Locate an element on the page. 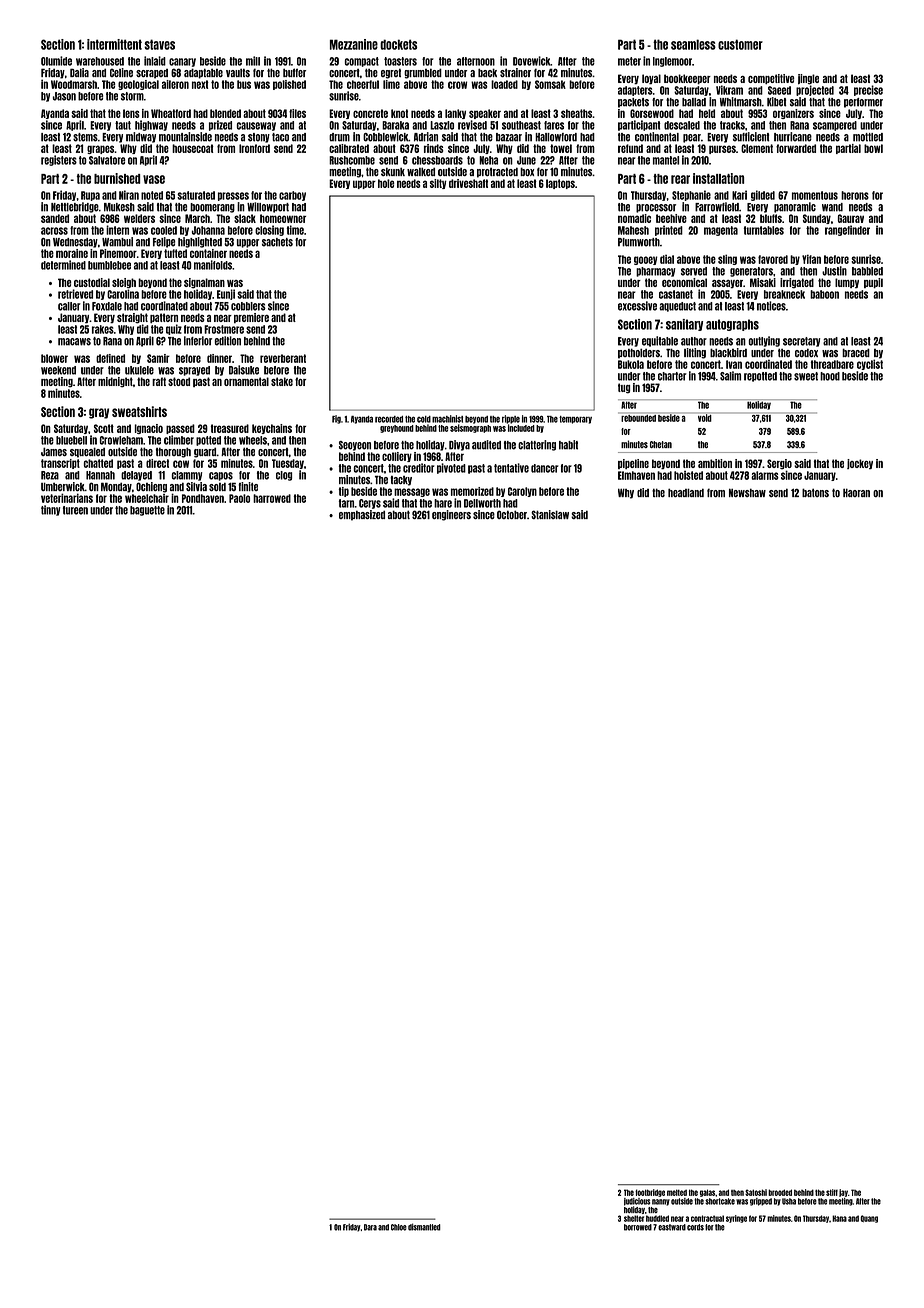 The height and width of the image is (1308, 924). Chloe is located at coordinates (399, 1227).
